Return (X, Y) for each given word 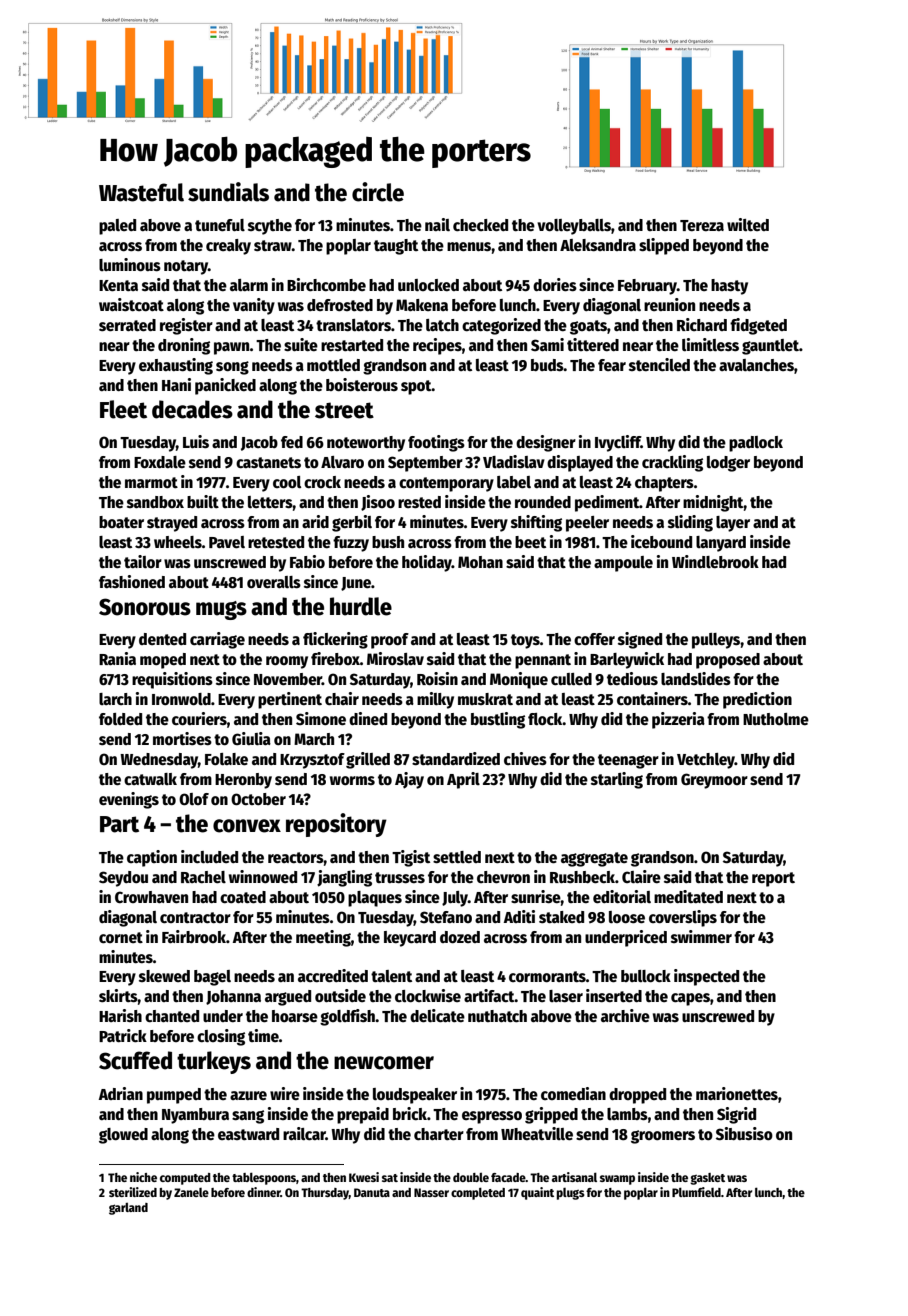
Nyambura (195, 1116)
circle (378, 192)
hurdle (361, 606)
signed (640, 640)
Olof (194, 799)
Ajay (409, 780)
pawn (232, 348)
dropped (637, 1096)
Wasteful (141, 192)
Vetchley (706, 761)
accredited (333, 976)
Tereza (702, 225)
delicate (437, 1016)
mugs (221, 610)
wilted (748, 224)
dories (555, 285)
